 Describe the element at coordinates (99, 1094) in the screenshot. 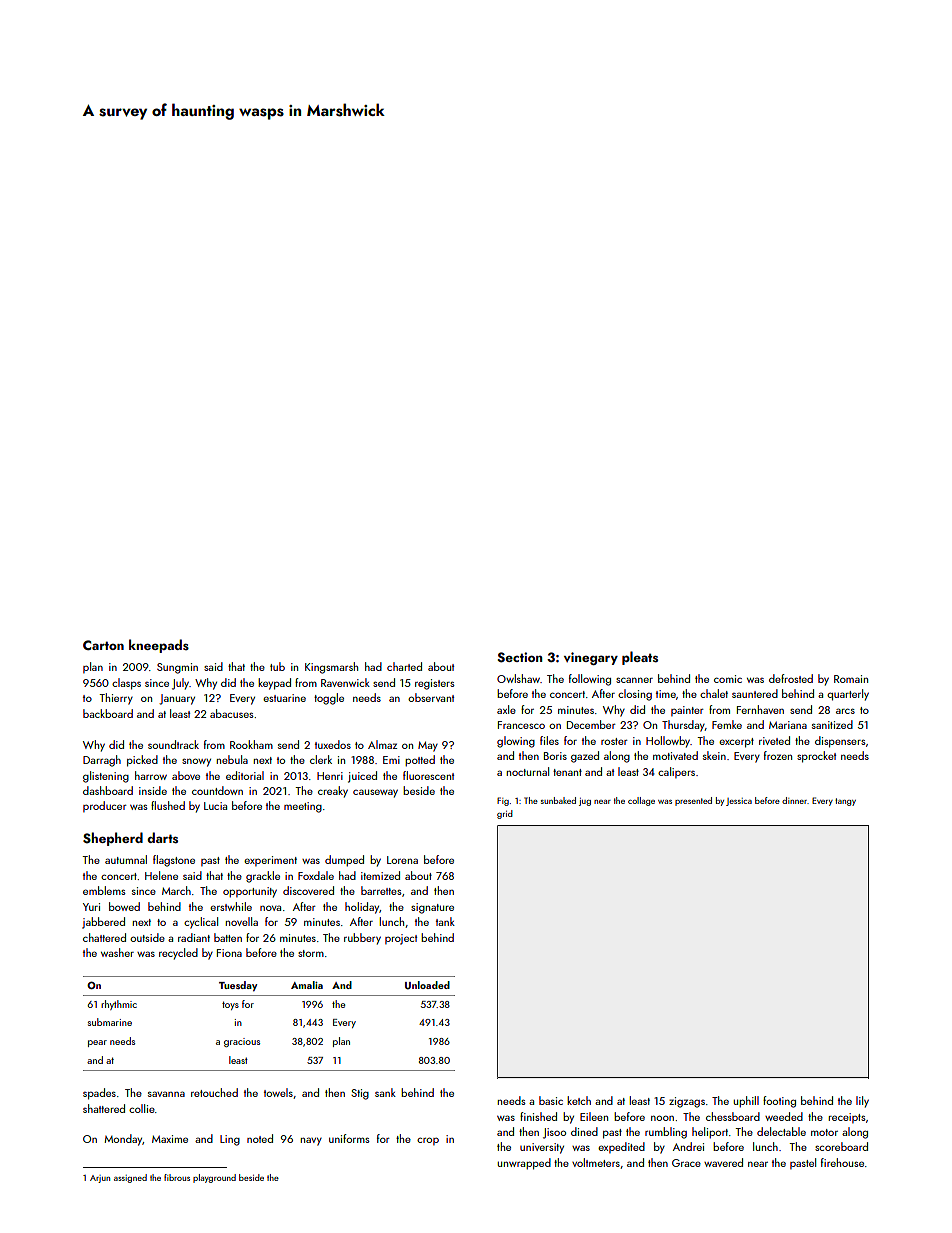

I see `spades` at that location.
